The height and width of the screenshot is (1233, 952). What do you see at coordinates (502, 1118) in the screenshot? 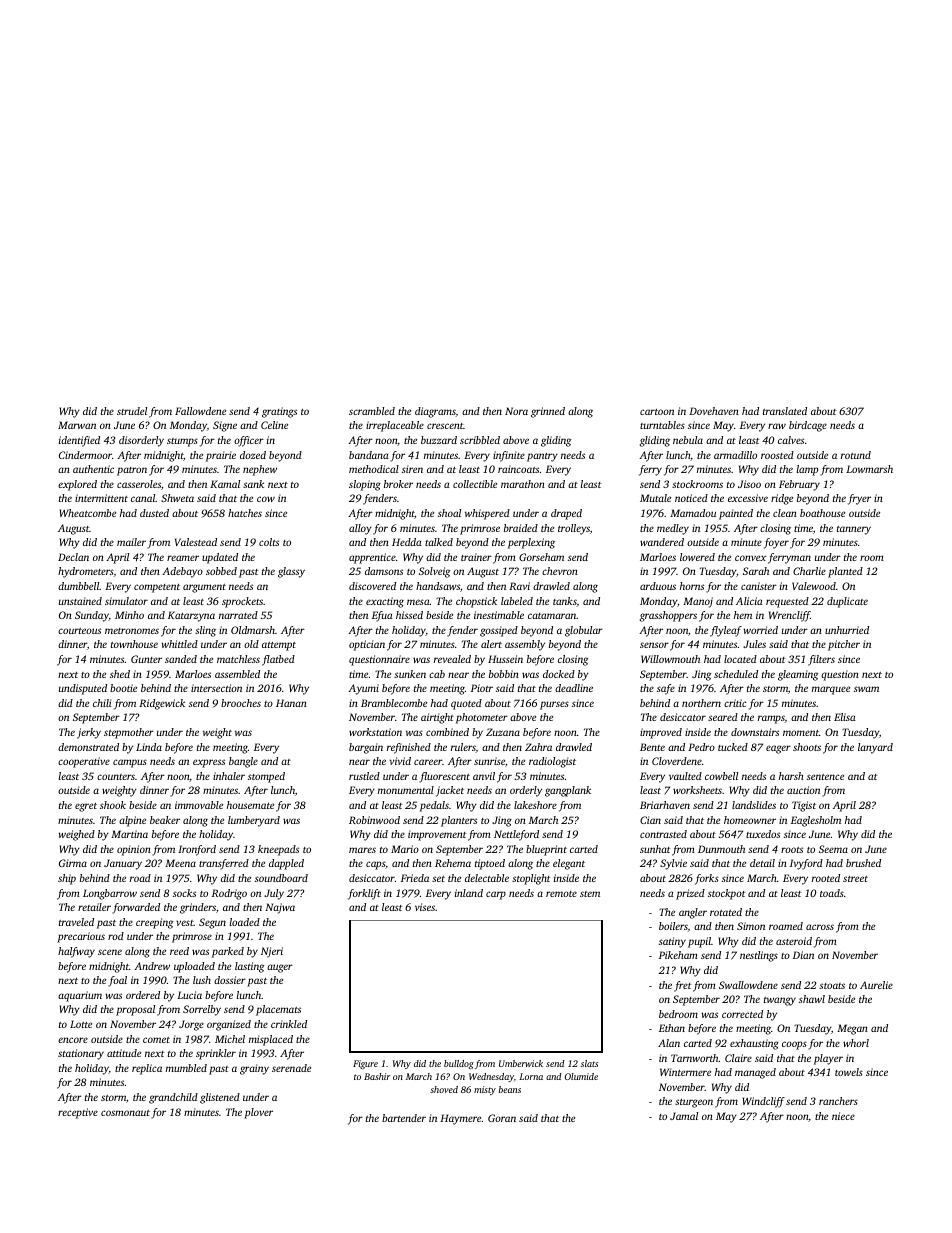
I see `Goran` at bounding box center [502, 1118].
